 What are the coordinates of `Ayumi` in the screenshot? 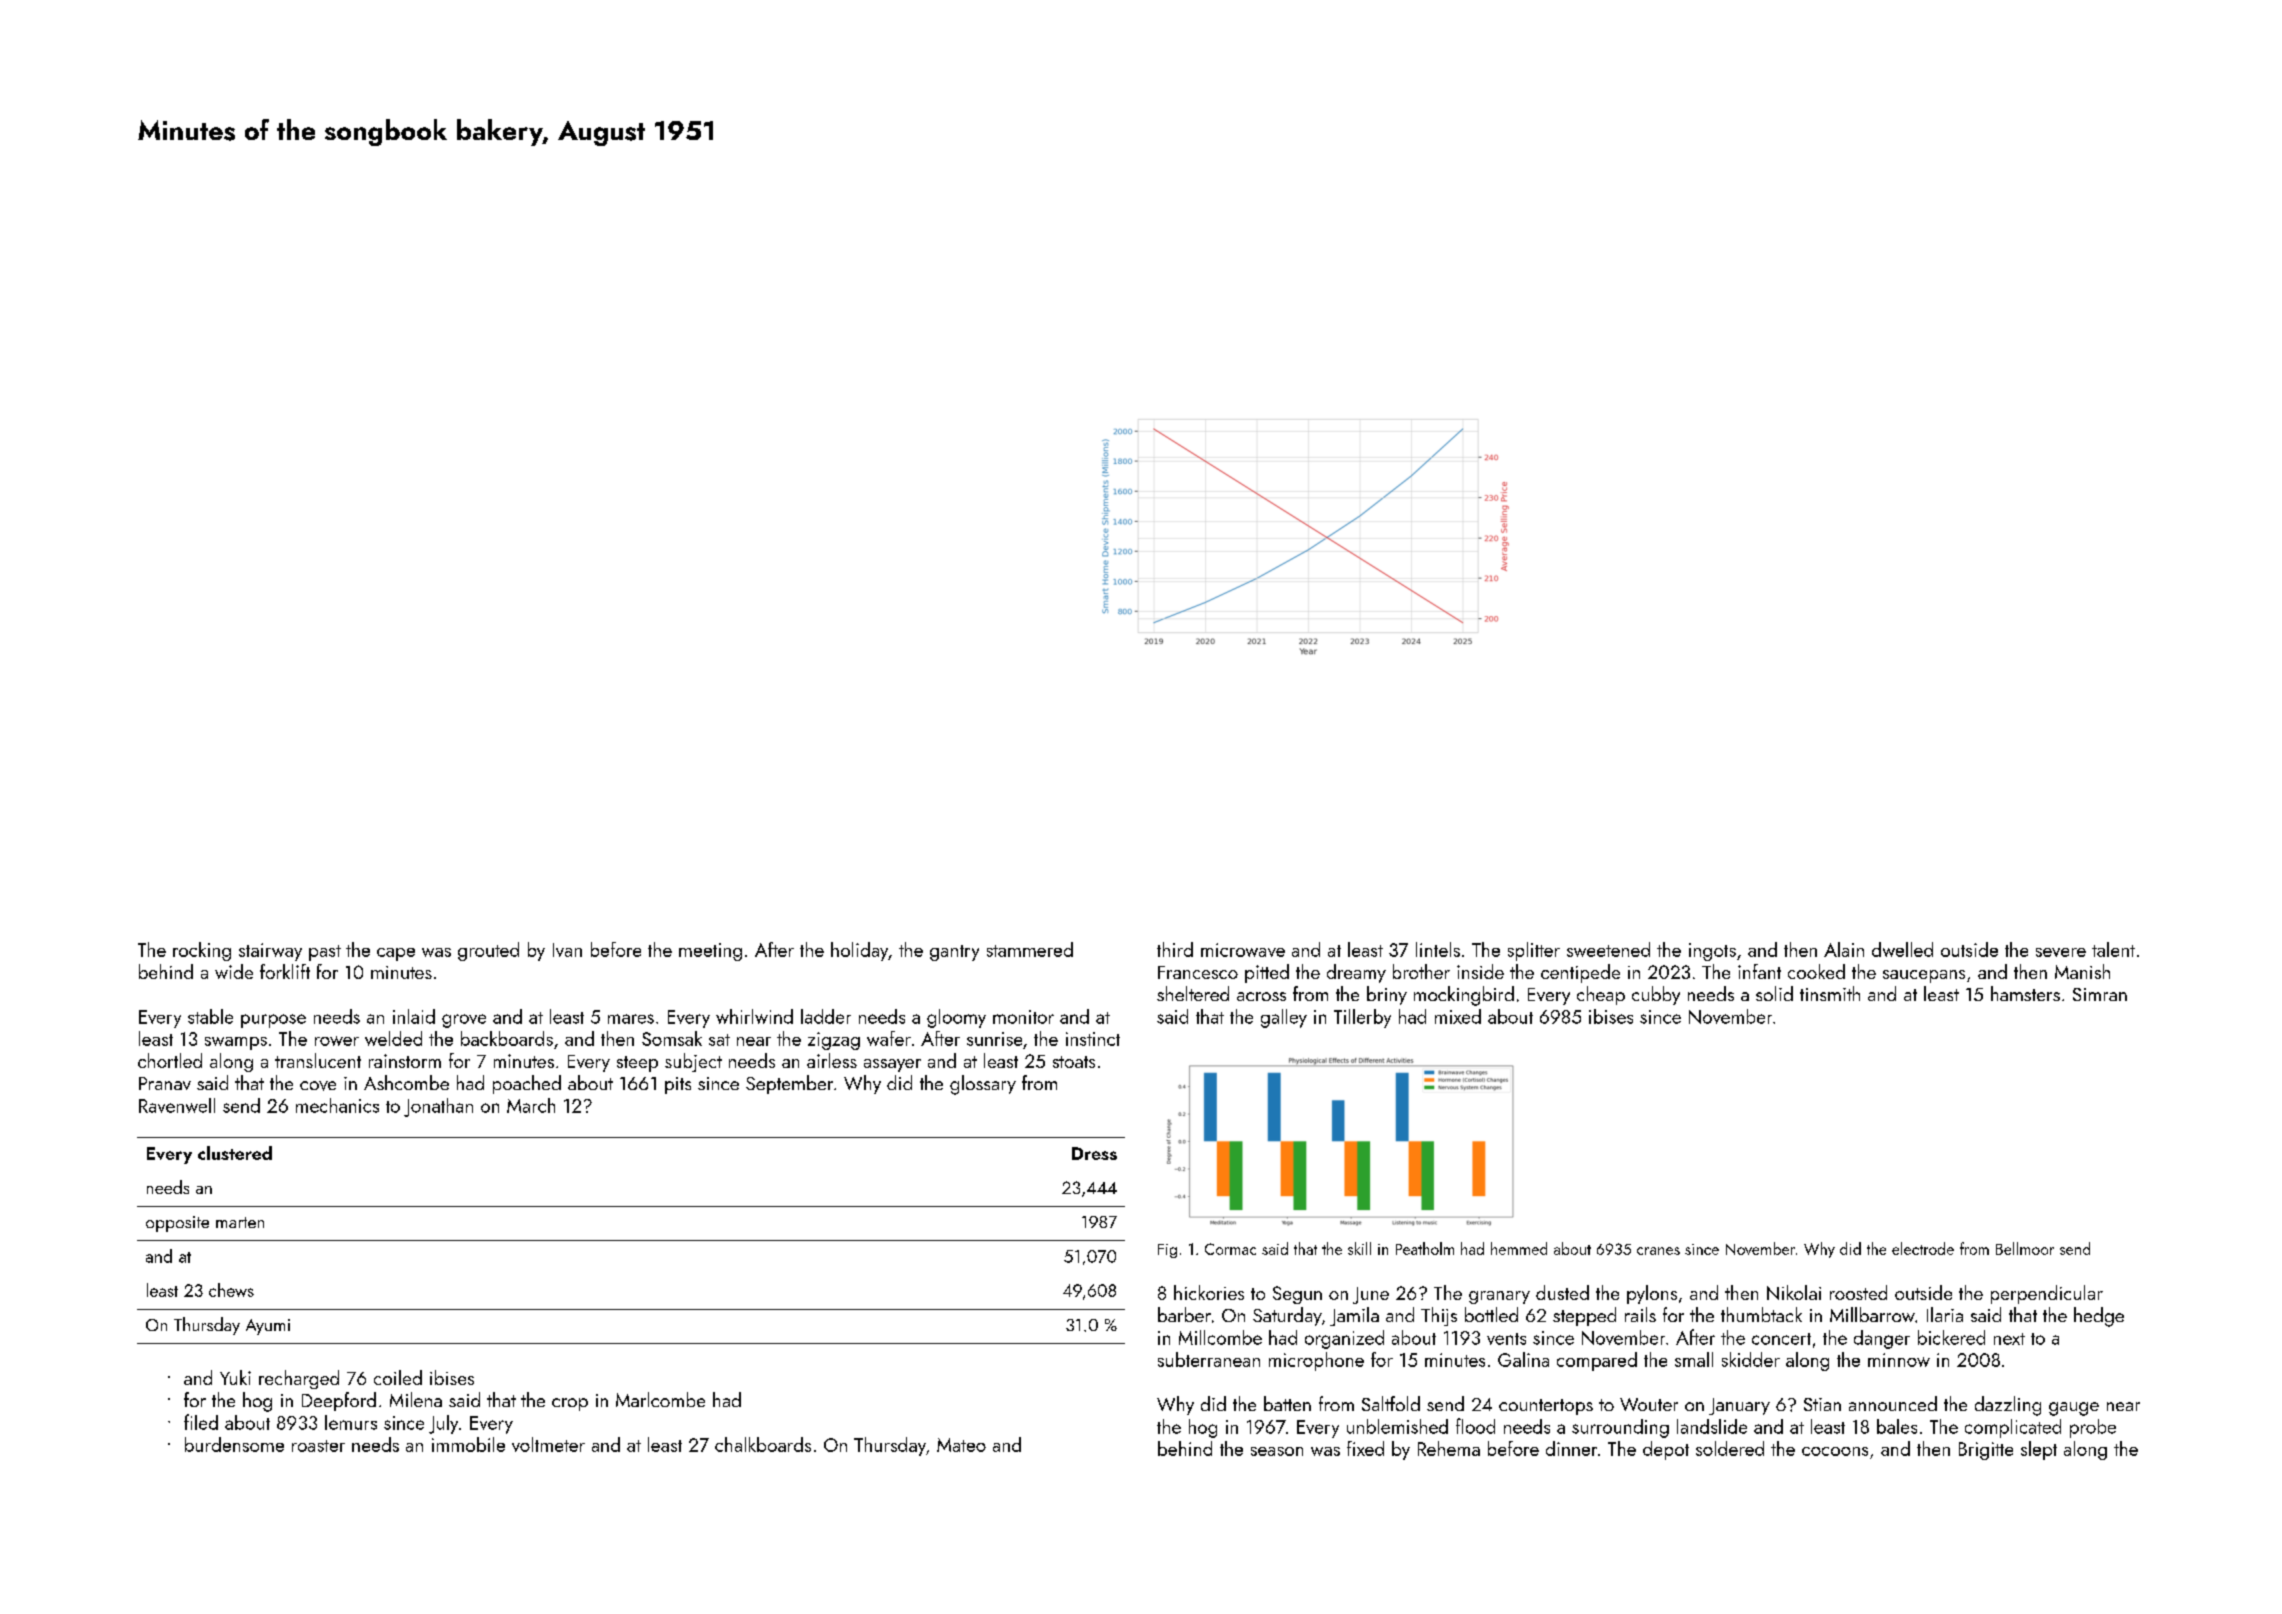 It's located at (268, 1327).
